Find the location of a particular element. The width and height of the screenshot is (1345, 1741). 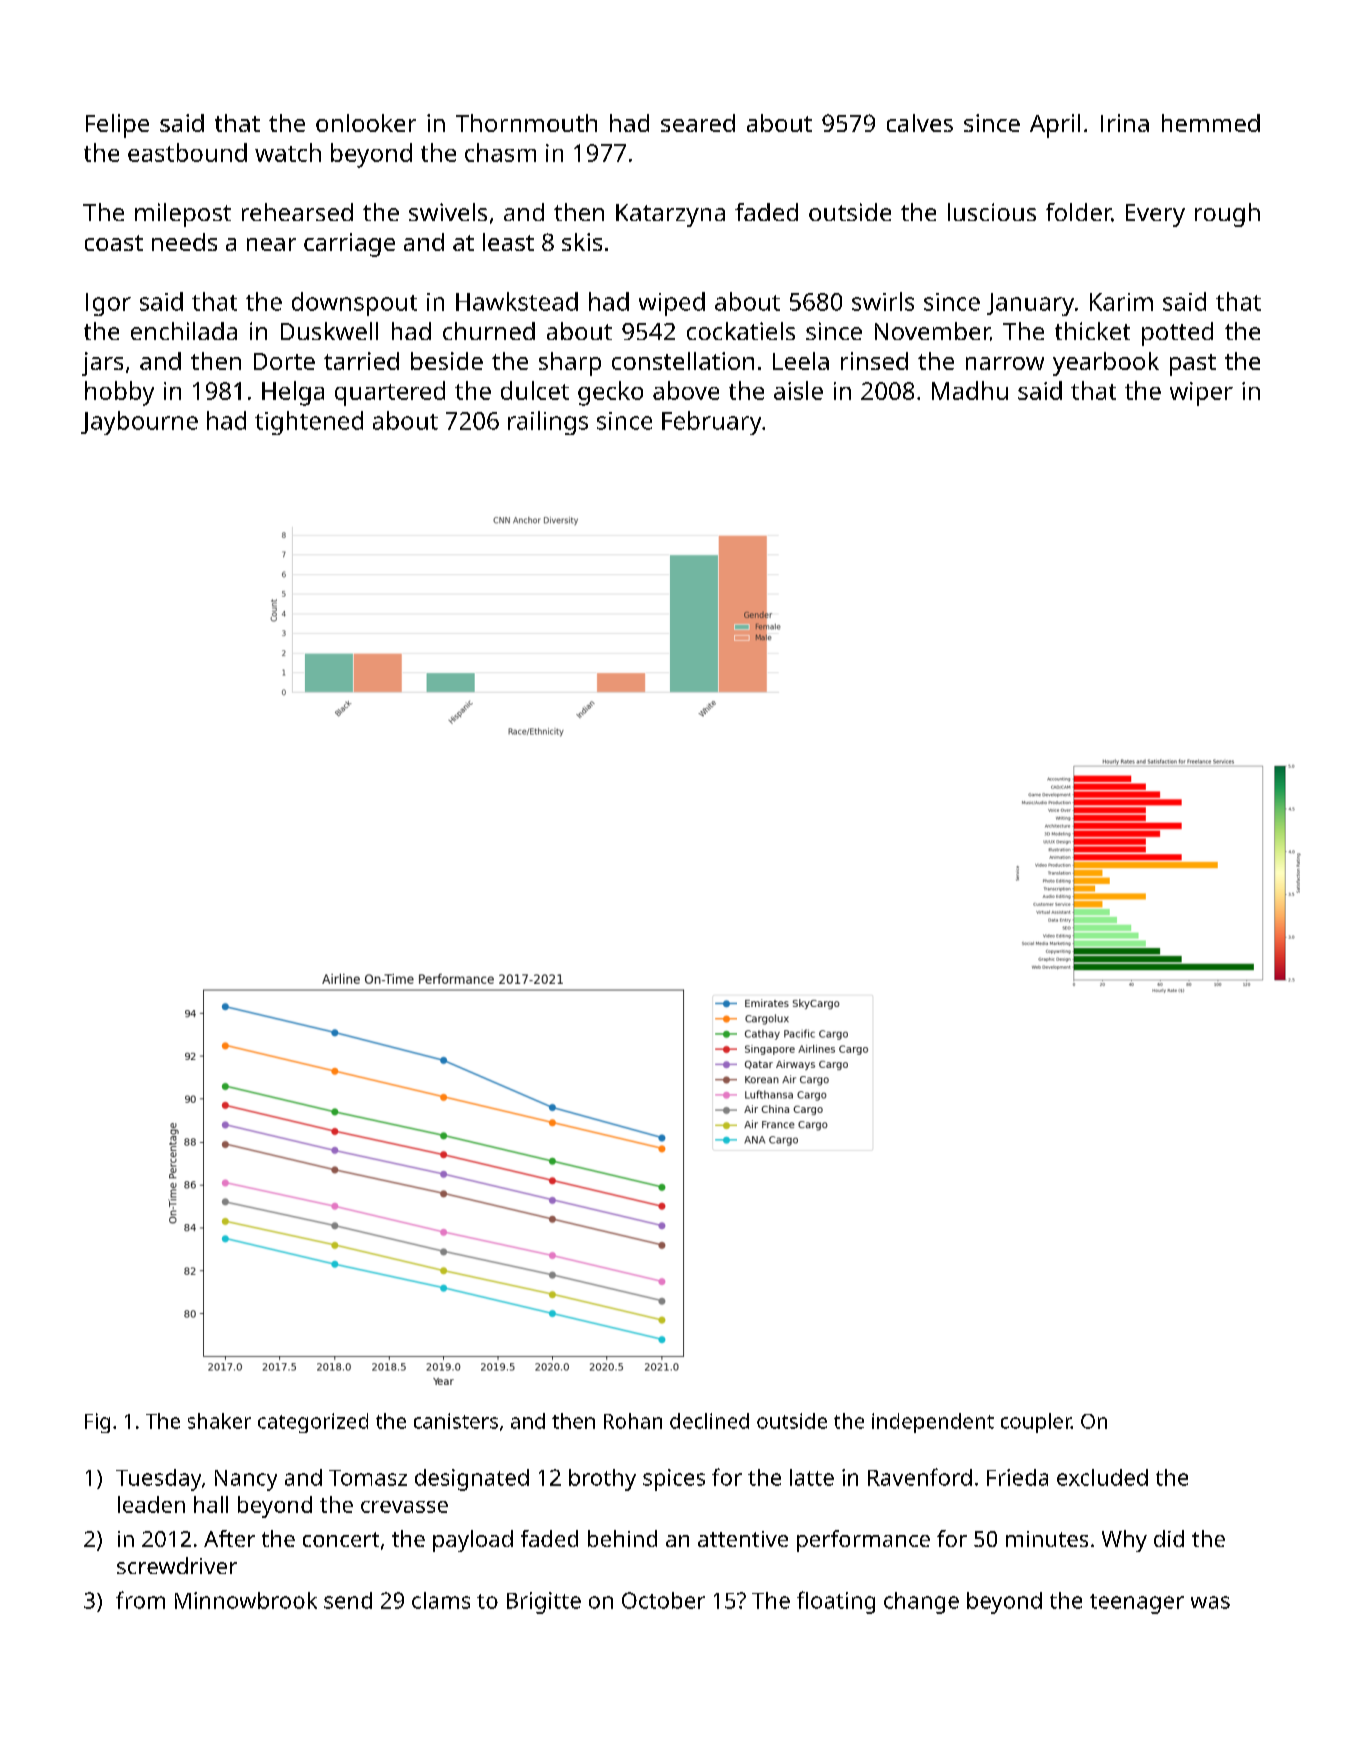

shaker is located at coordinates (219, 1421).
